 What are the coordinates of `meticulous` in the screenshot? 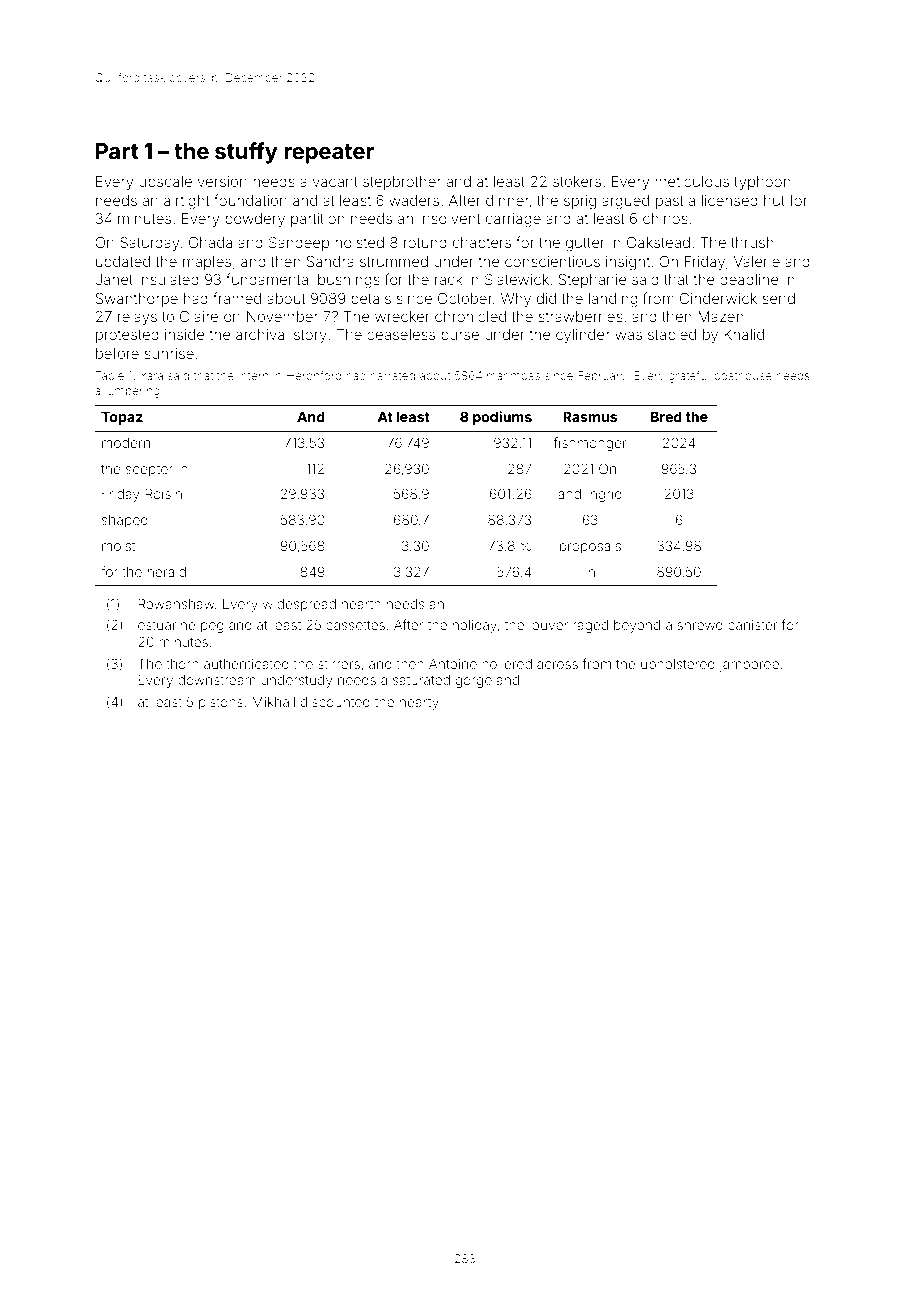 It's located at (692, 181).
